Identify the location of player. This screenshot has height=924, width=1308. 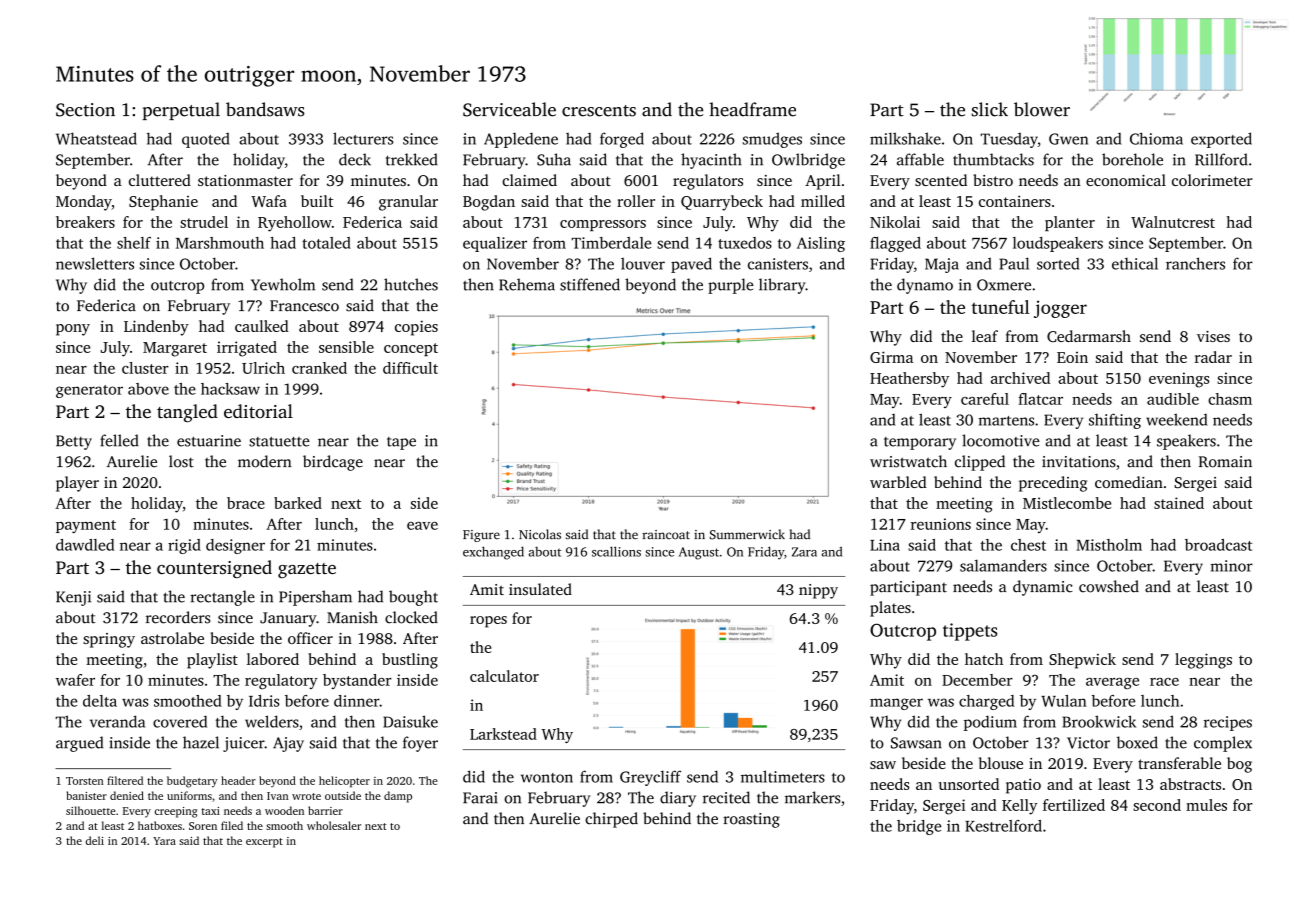
(77, 484).
